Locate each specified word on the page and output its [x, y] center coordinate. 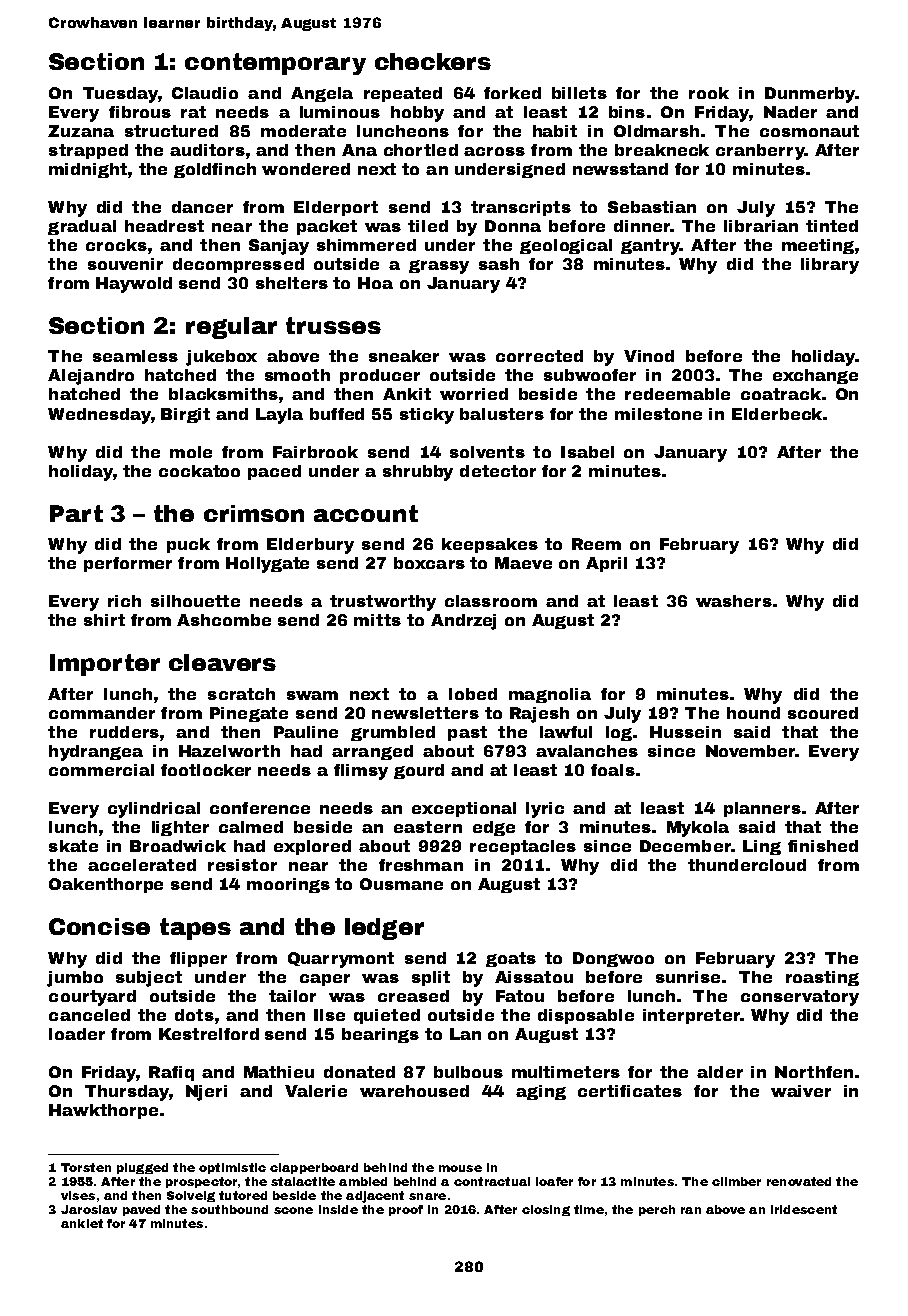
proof [406, 1210]
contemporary [275, 64]
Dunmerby [810, 95]
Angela [322, 94]
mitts [377, 620]
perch [657, 1210]
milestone [658, 414]
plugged [142, 1168]
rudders [124, 732]
